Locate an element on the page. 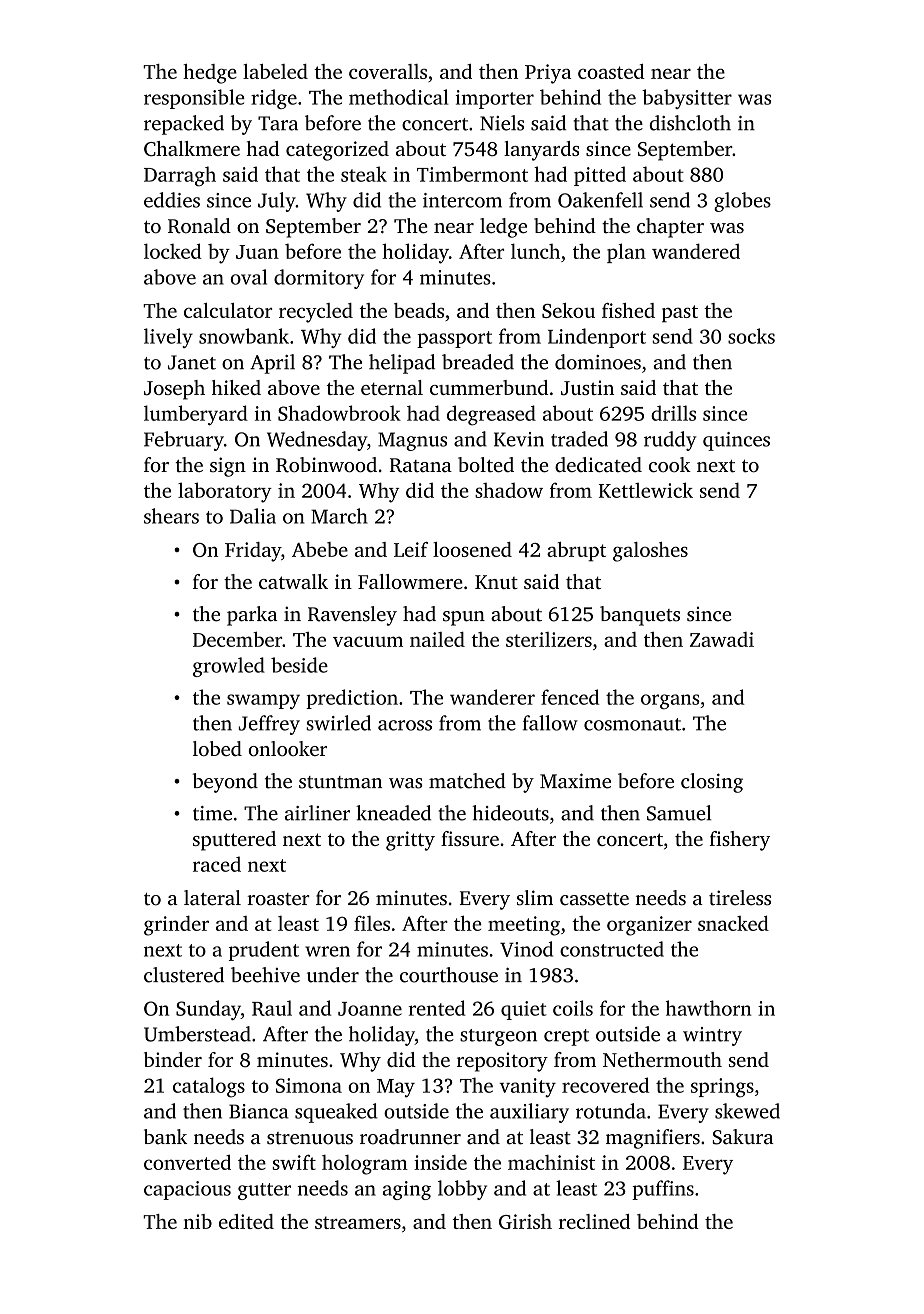  babysitter is located at coordinates (687, 99).
